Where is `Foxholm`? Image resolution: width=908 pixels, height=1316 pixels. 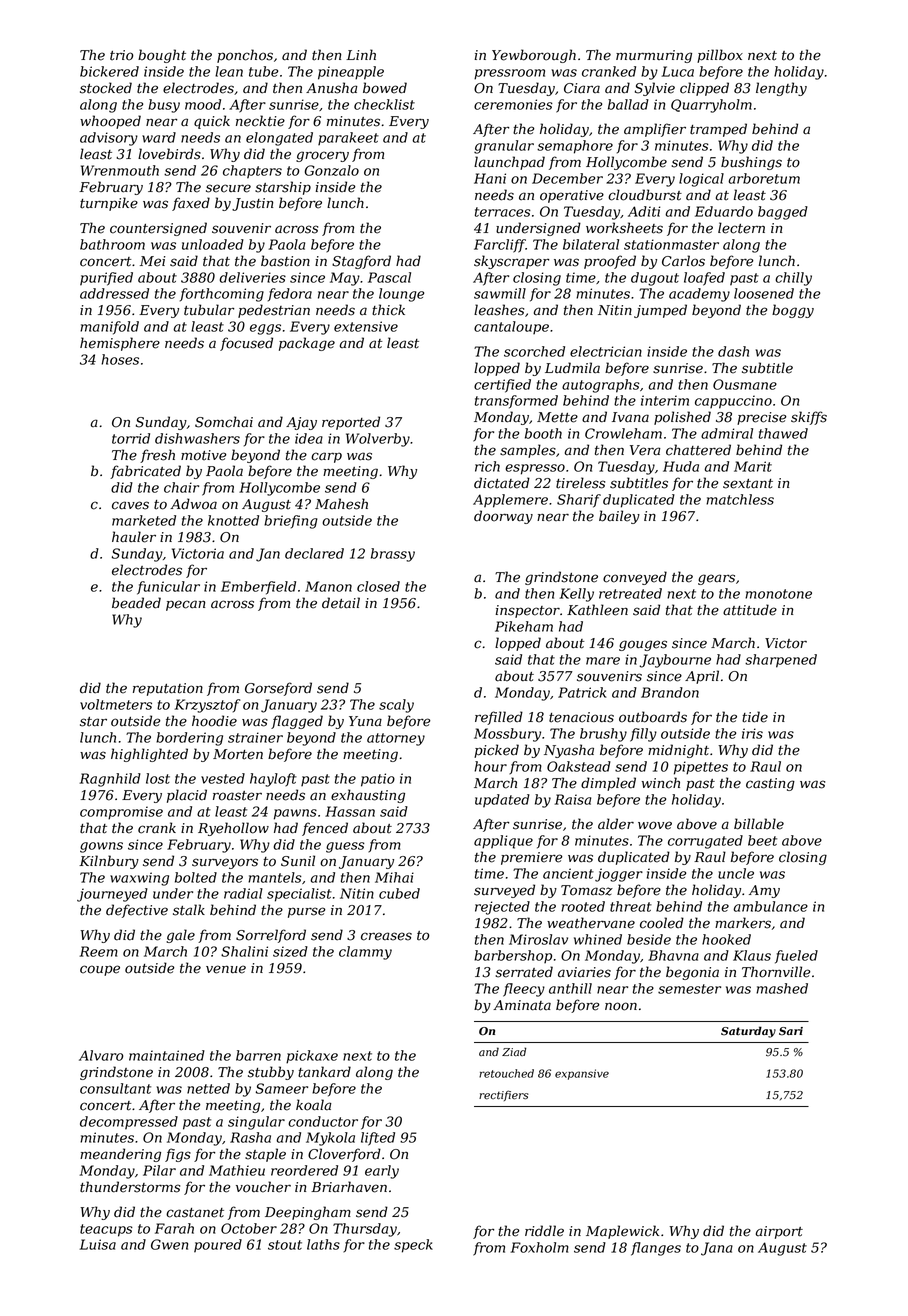
Foxholm is located at coordinates (540, 1247).
